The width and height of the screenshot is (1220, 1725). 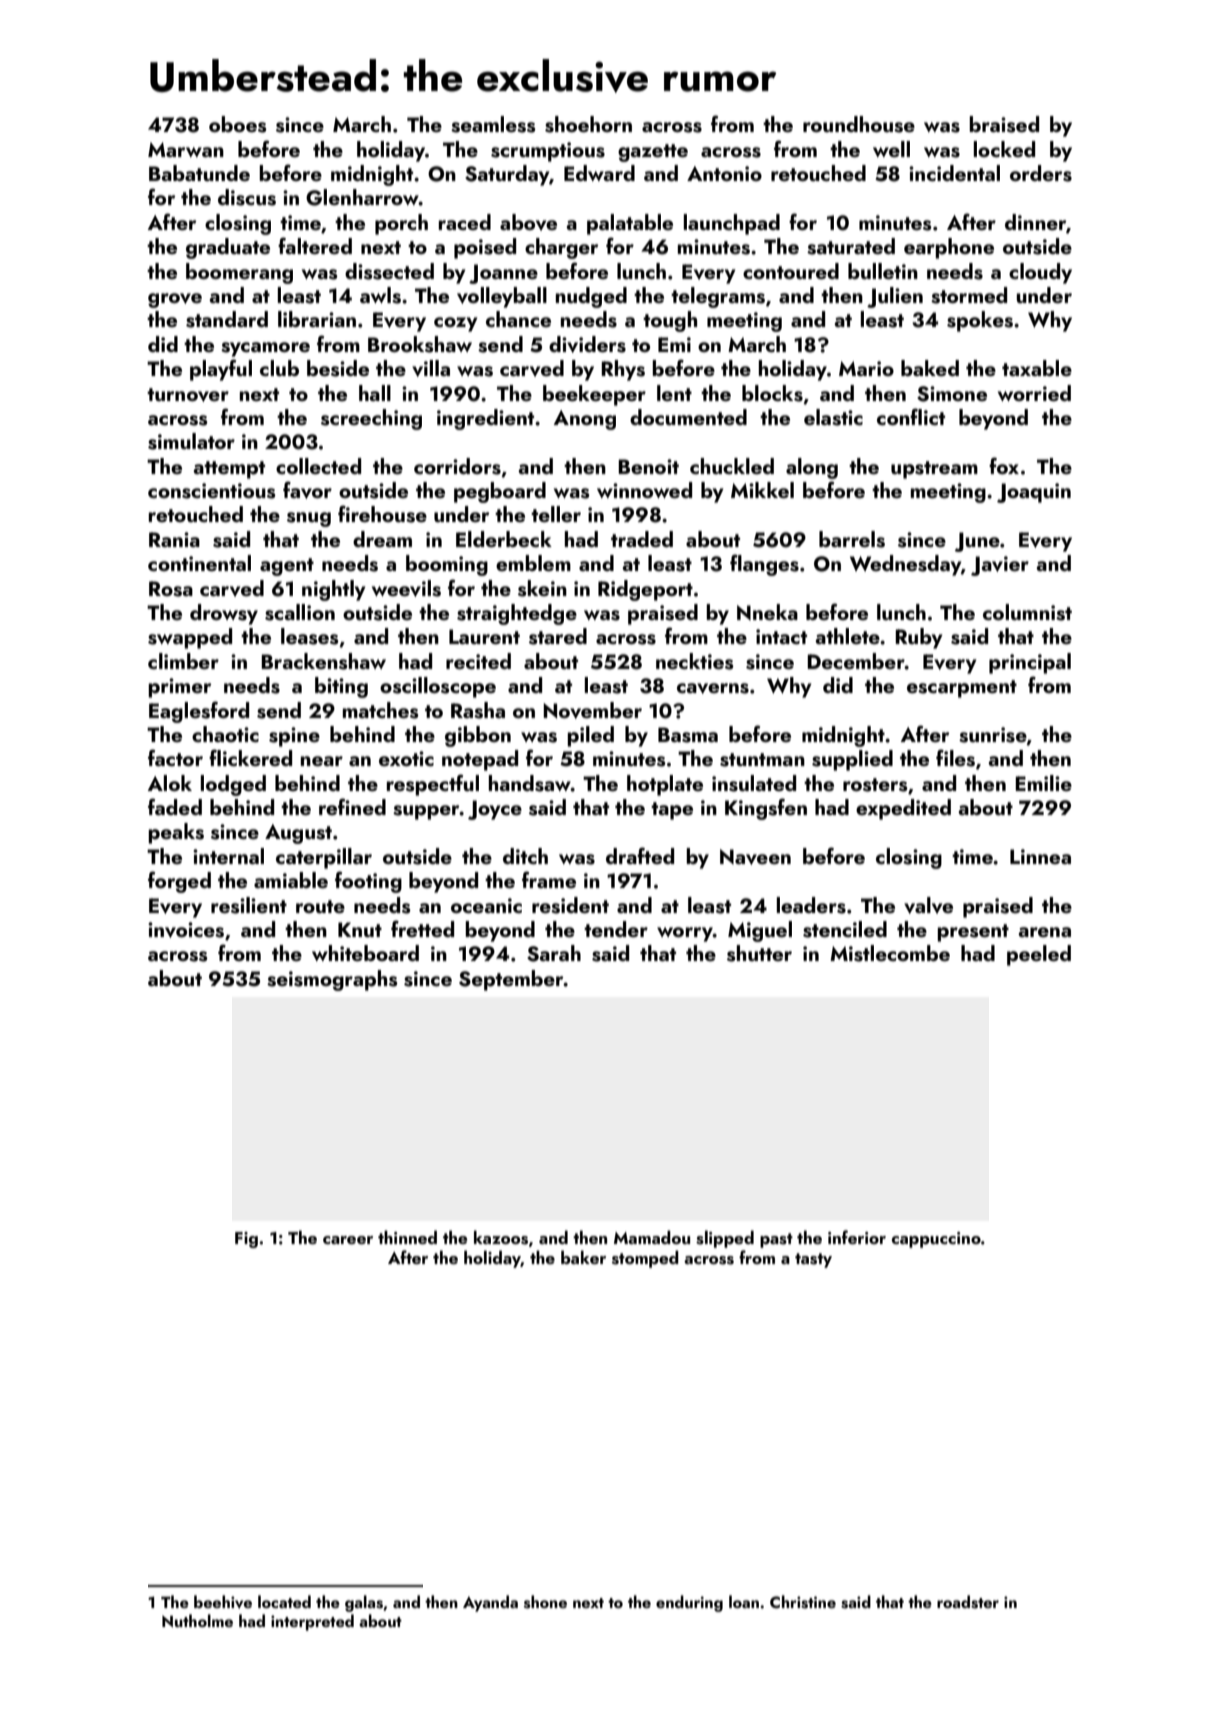 What do you see at coordinates (223, 1602) in the screenshot?
I see `beehive` at bounding box center [223, 1602].
